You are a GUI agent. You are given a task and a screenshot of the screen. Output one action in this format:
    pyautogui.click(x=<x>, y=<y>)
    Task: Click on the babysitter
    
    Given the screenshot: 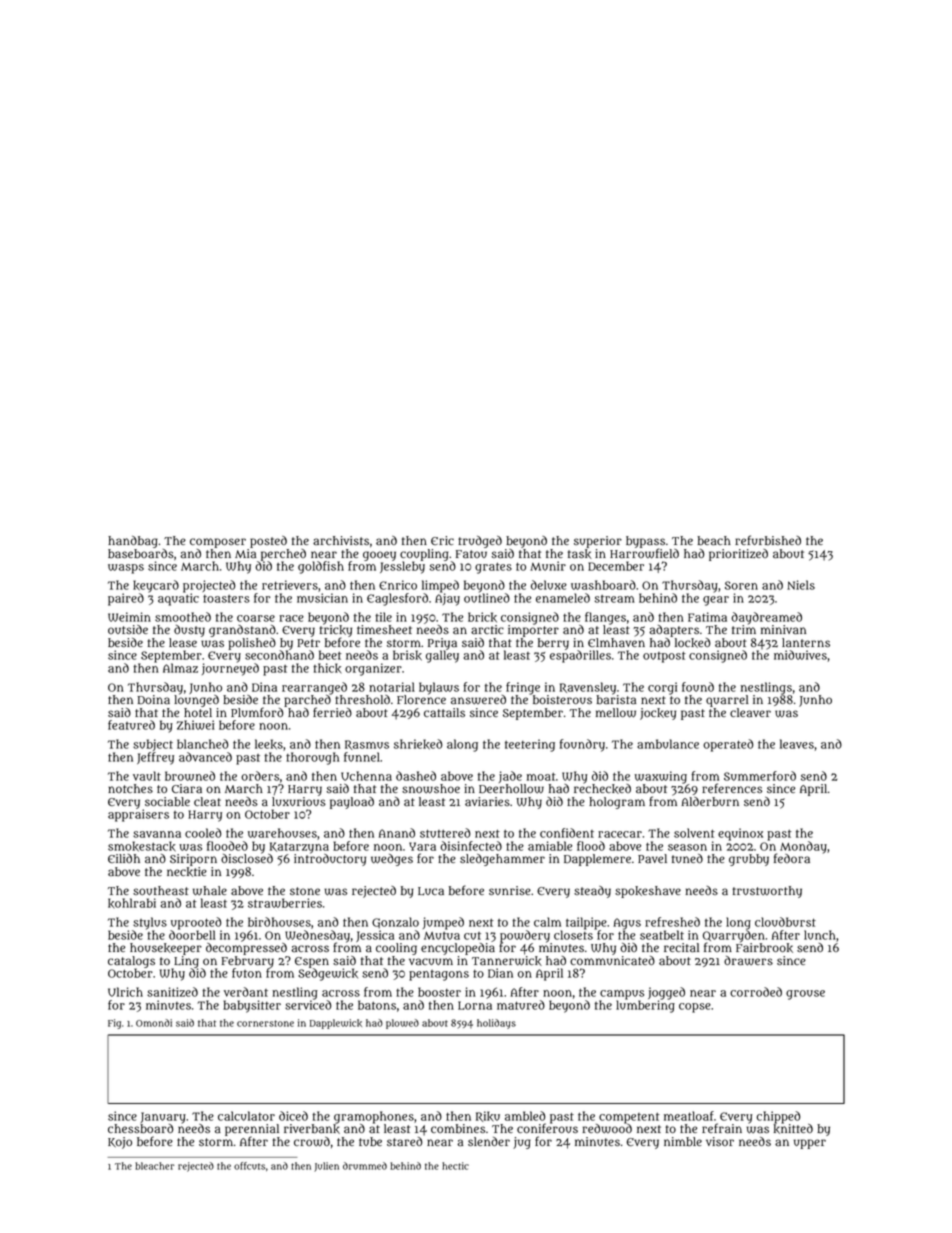 What is the action you would take?
    pyautogui.click(x=252, y=1006)
